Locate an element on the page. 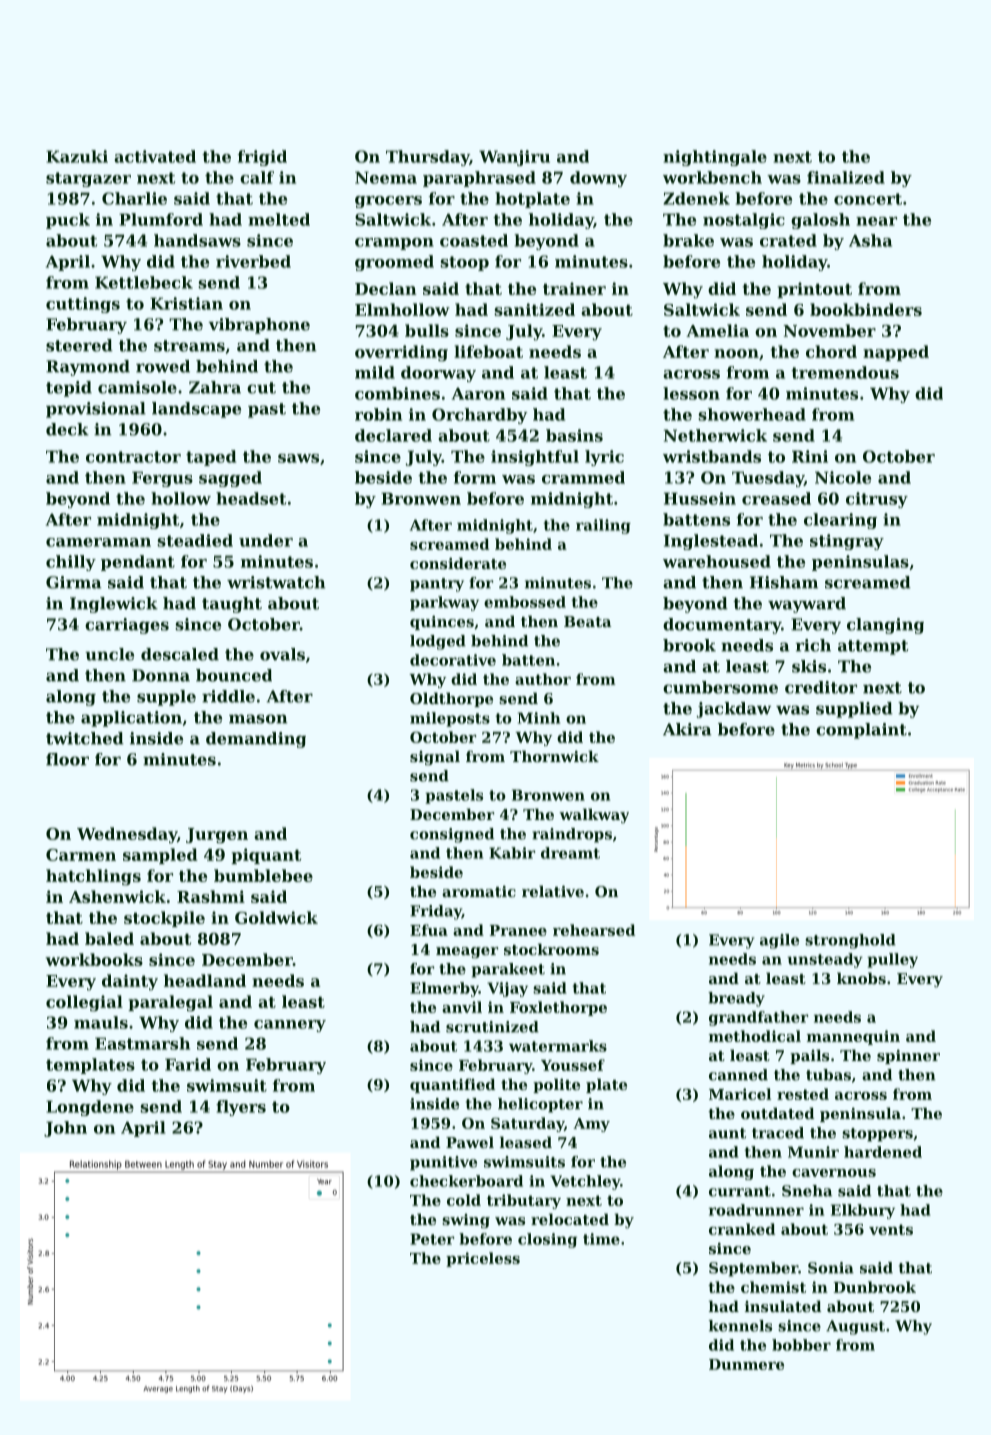 This page has height=1435, width=991. bobber is located at coordinates (801, 1345).
